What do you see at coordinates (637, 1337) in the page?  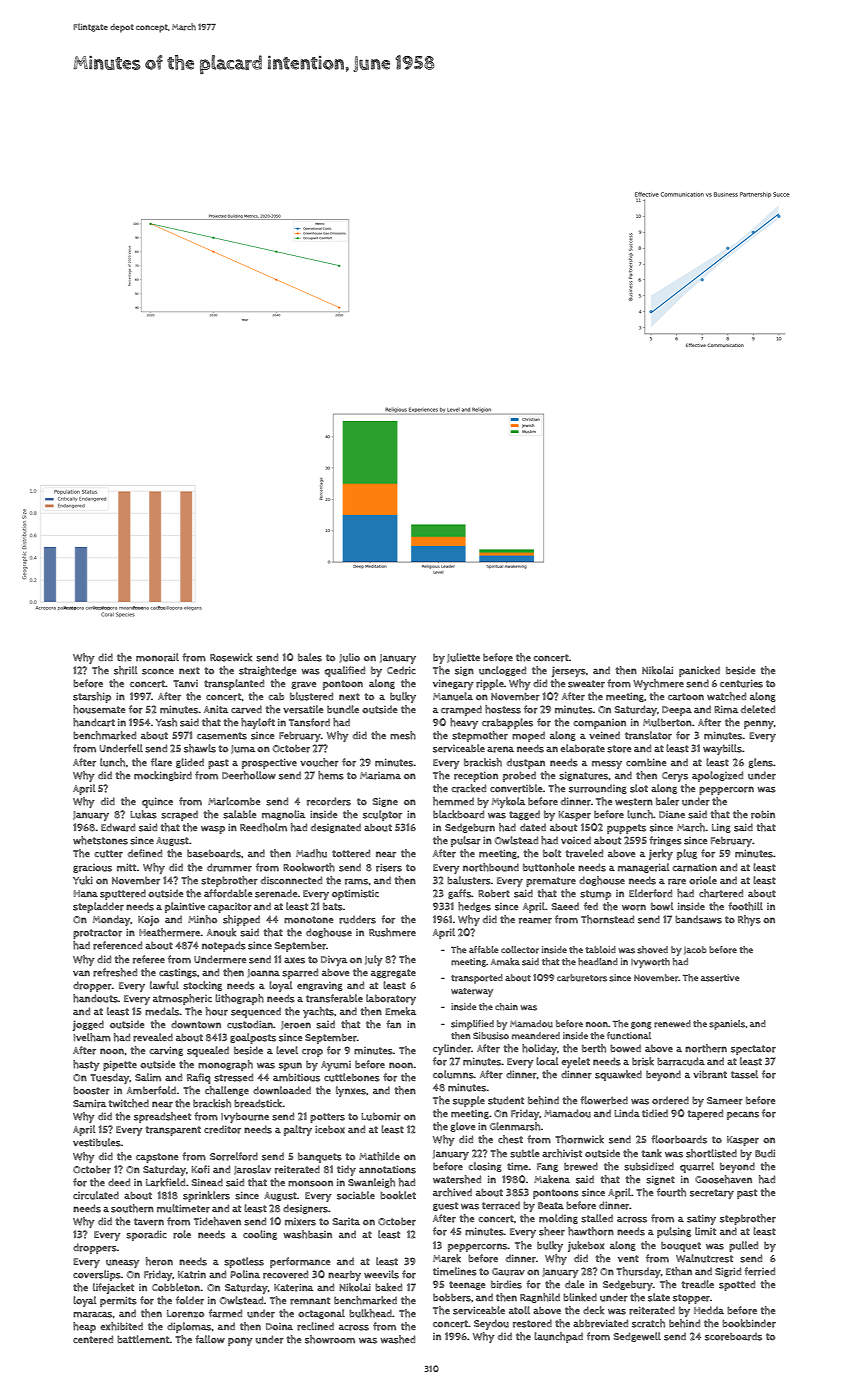 I see `Sedgewell` at bounding box center [637, 1337].
